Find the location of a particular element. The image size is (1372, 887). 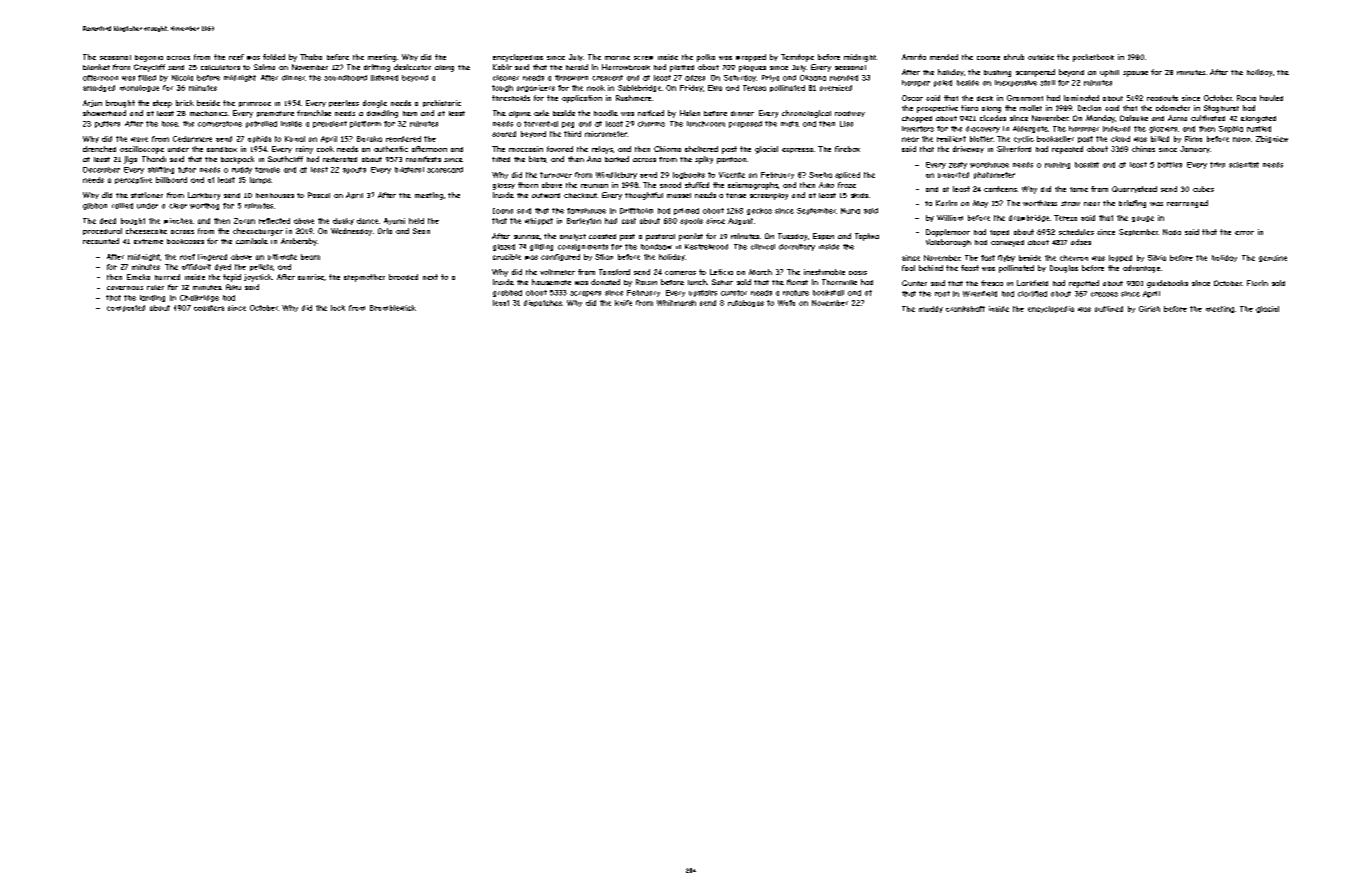

cyclic is located at coordinates (1024, 139).
